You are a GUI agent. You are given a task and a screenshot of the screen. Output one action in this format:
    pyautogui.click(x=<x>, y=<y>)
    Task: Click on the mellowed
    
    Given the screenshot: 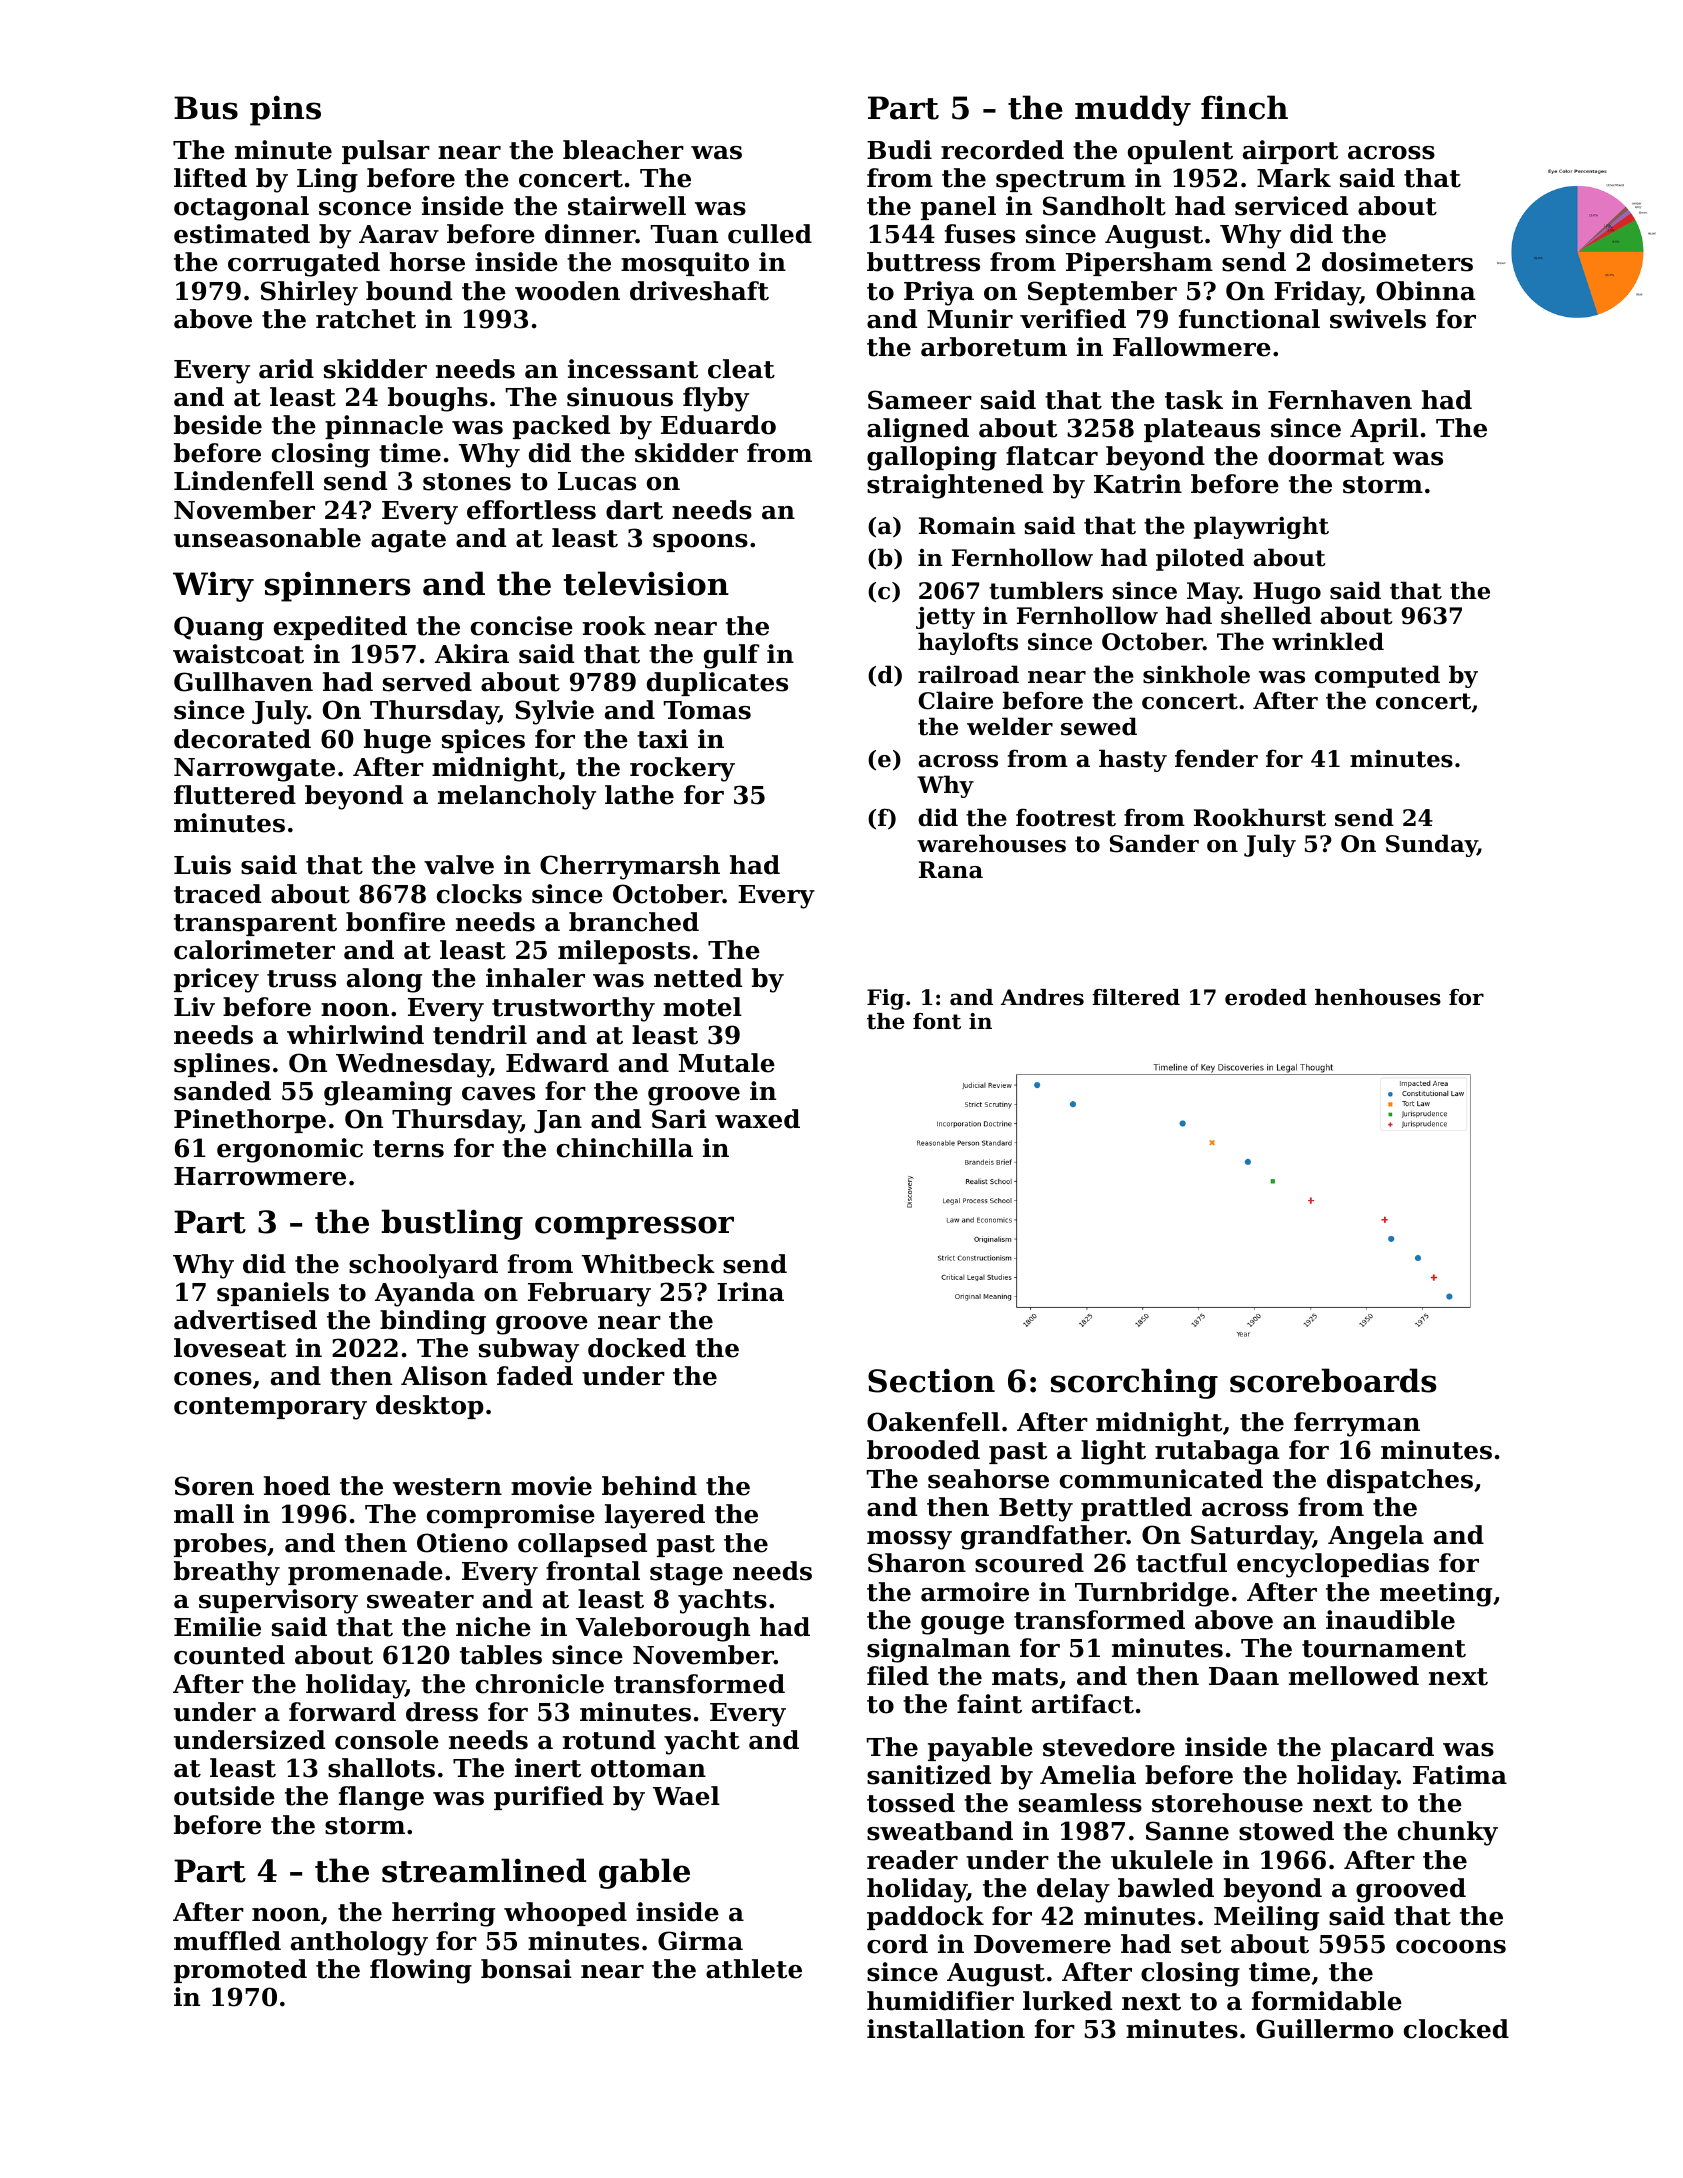 What is the action you would take?
    pyautogui.click(x=1354, y=1676)
